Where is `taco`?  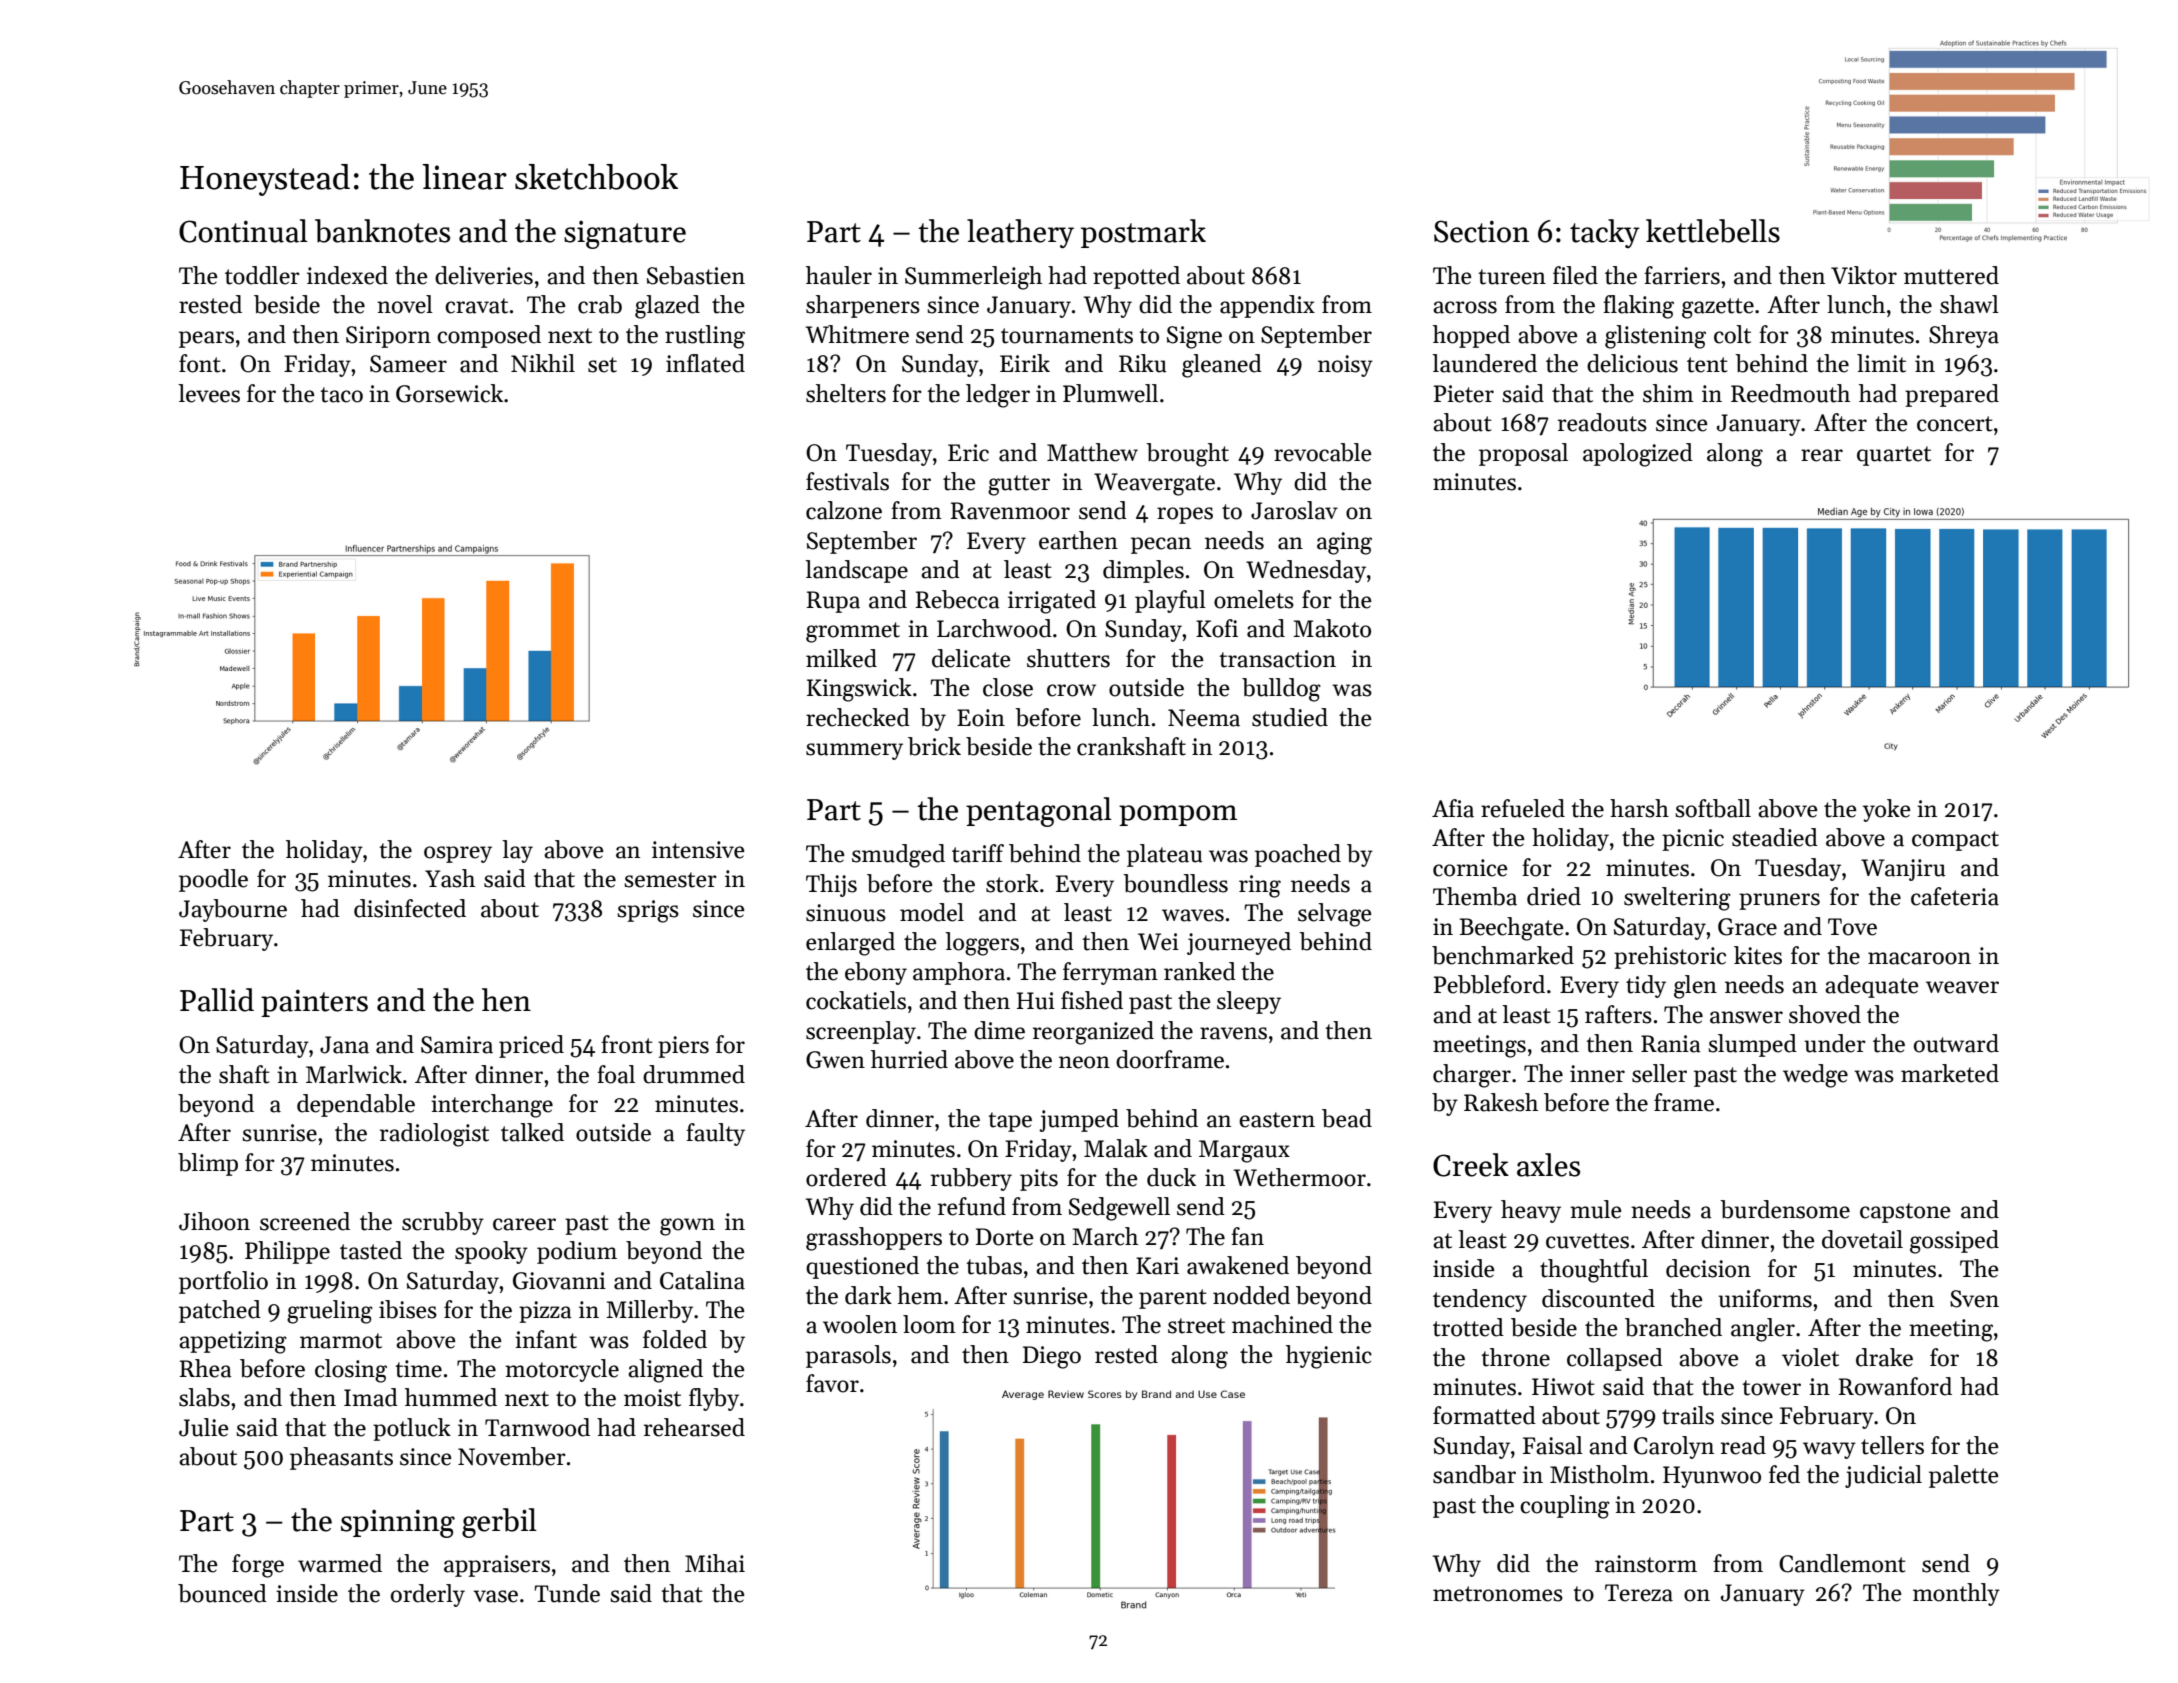
taco is located at coordinates (341, 395).
